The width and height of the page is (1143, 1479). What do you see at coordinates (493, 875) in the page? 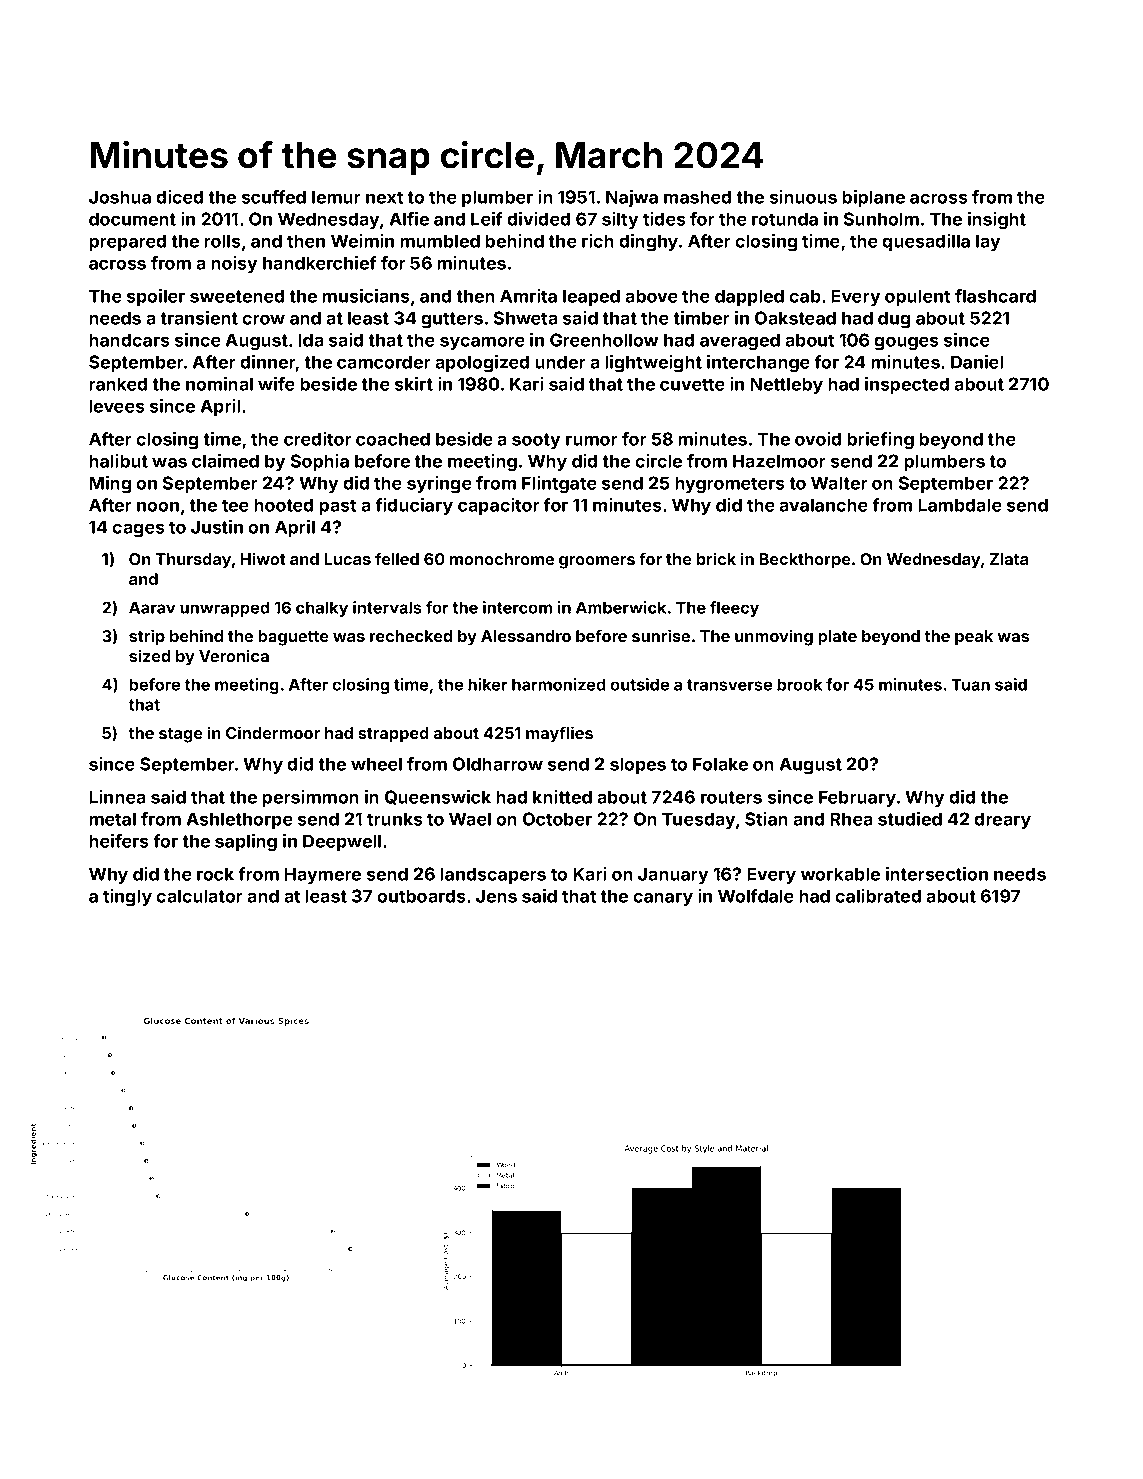
I see `landscapers` at bounding box center [493, 875].
